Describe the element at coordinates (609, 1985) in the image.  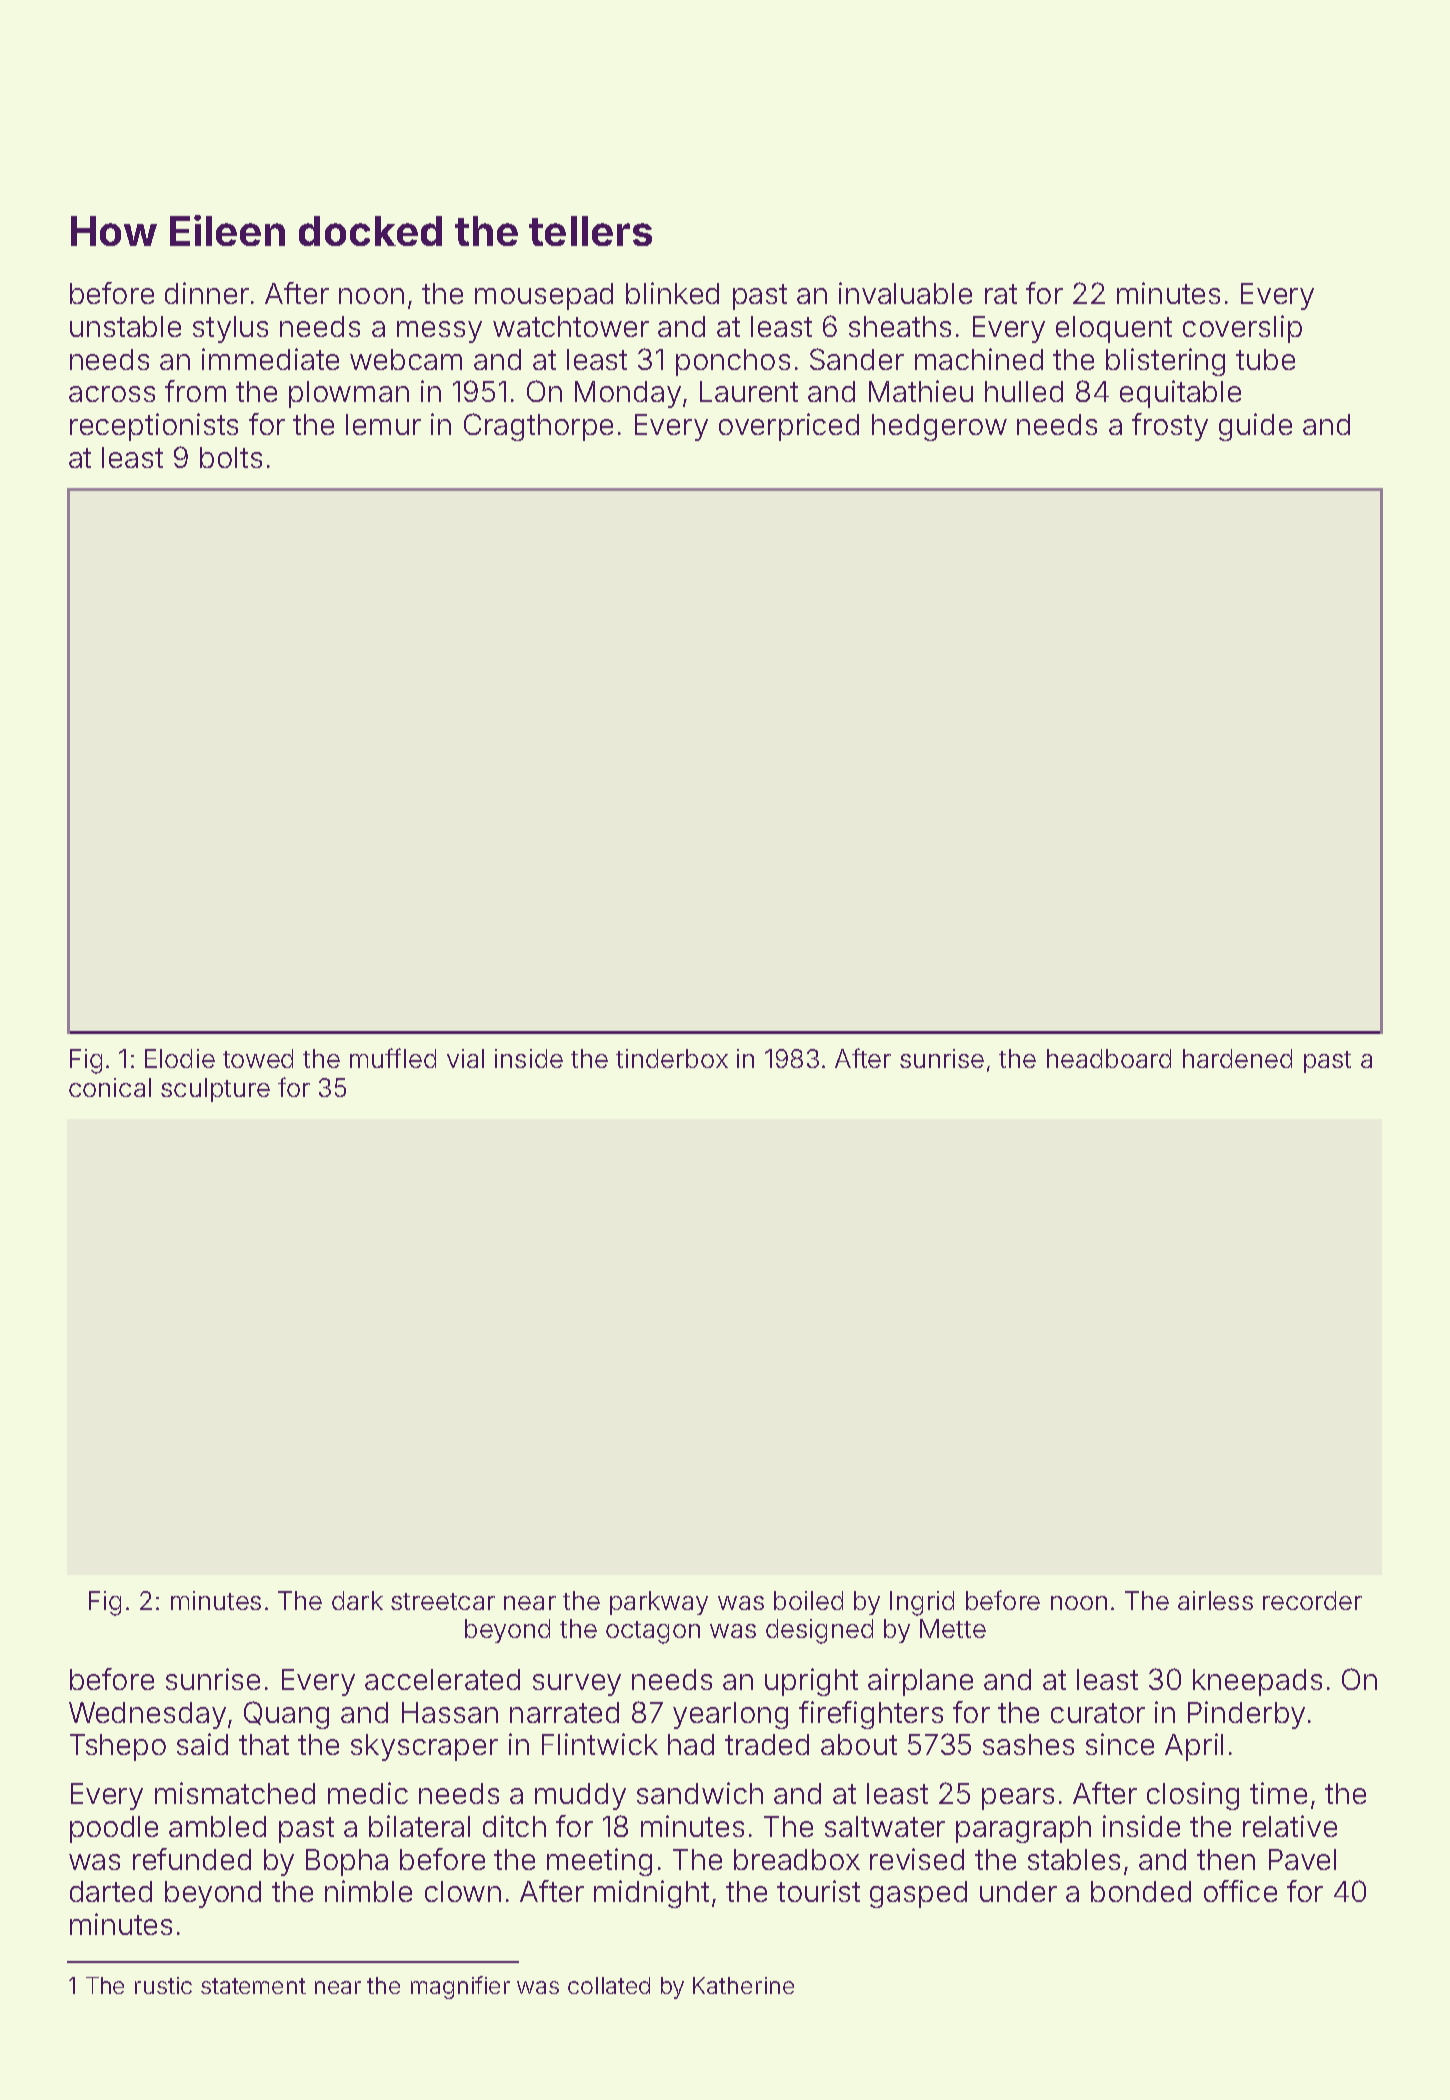
I see `collated` at that location.
